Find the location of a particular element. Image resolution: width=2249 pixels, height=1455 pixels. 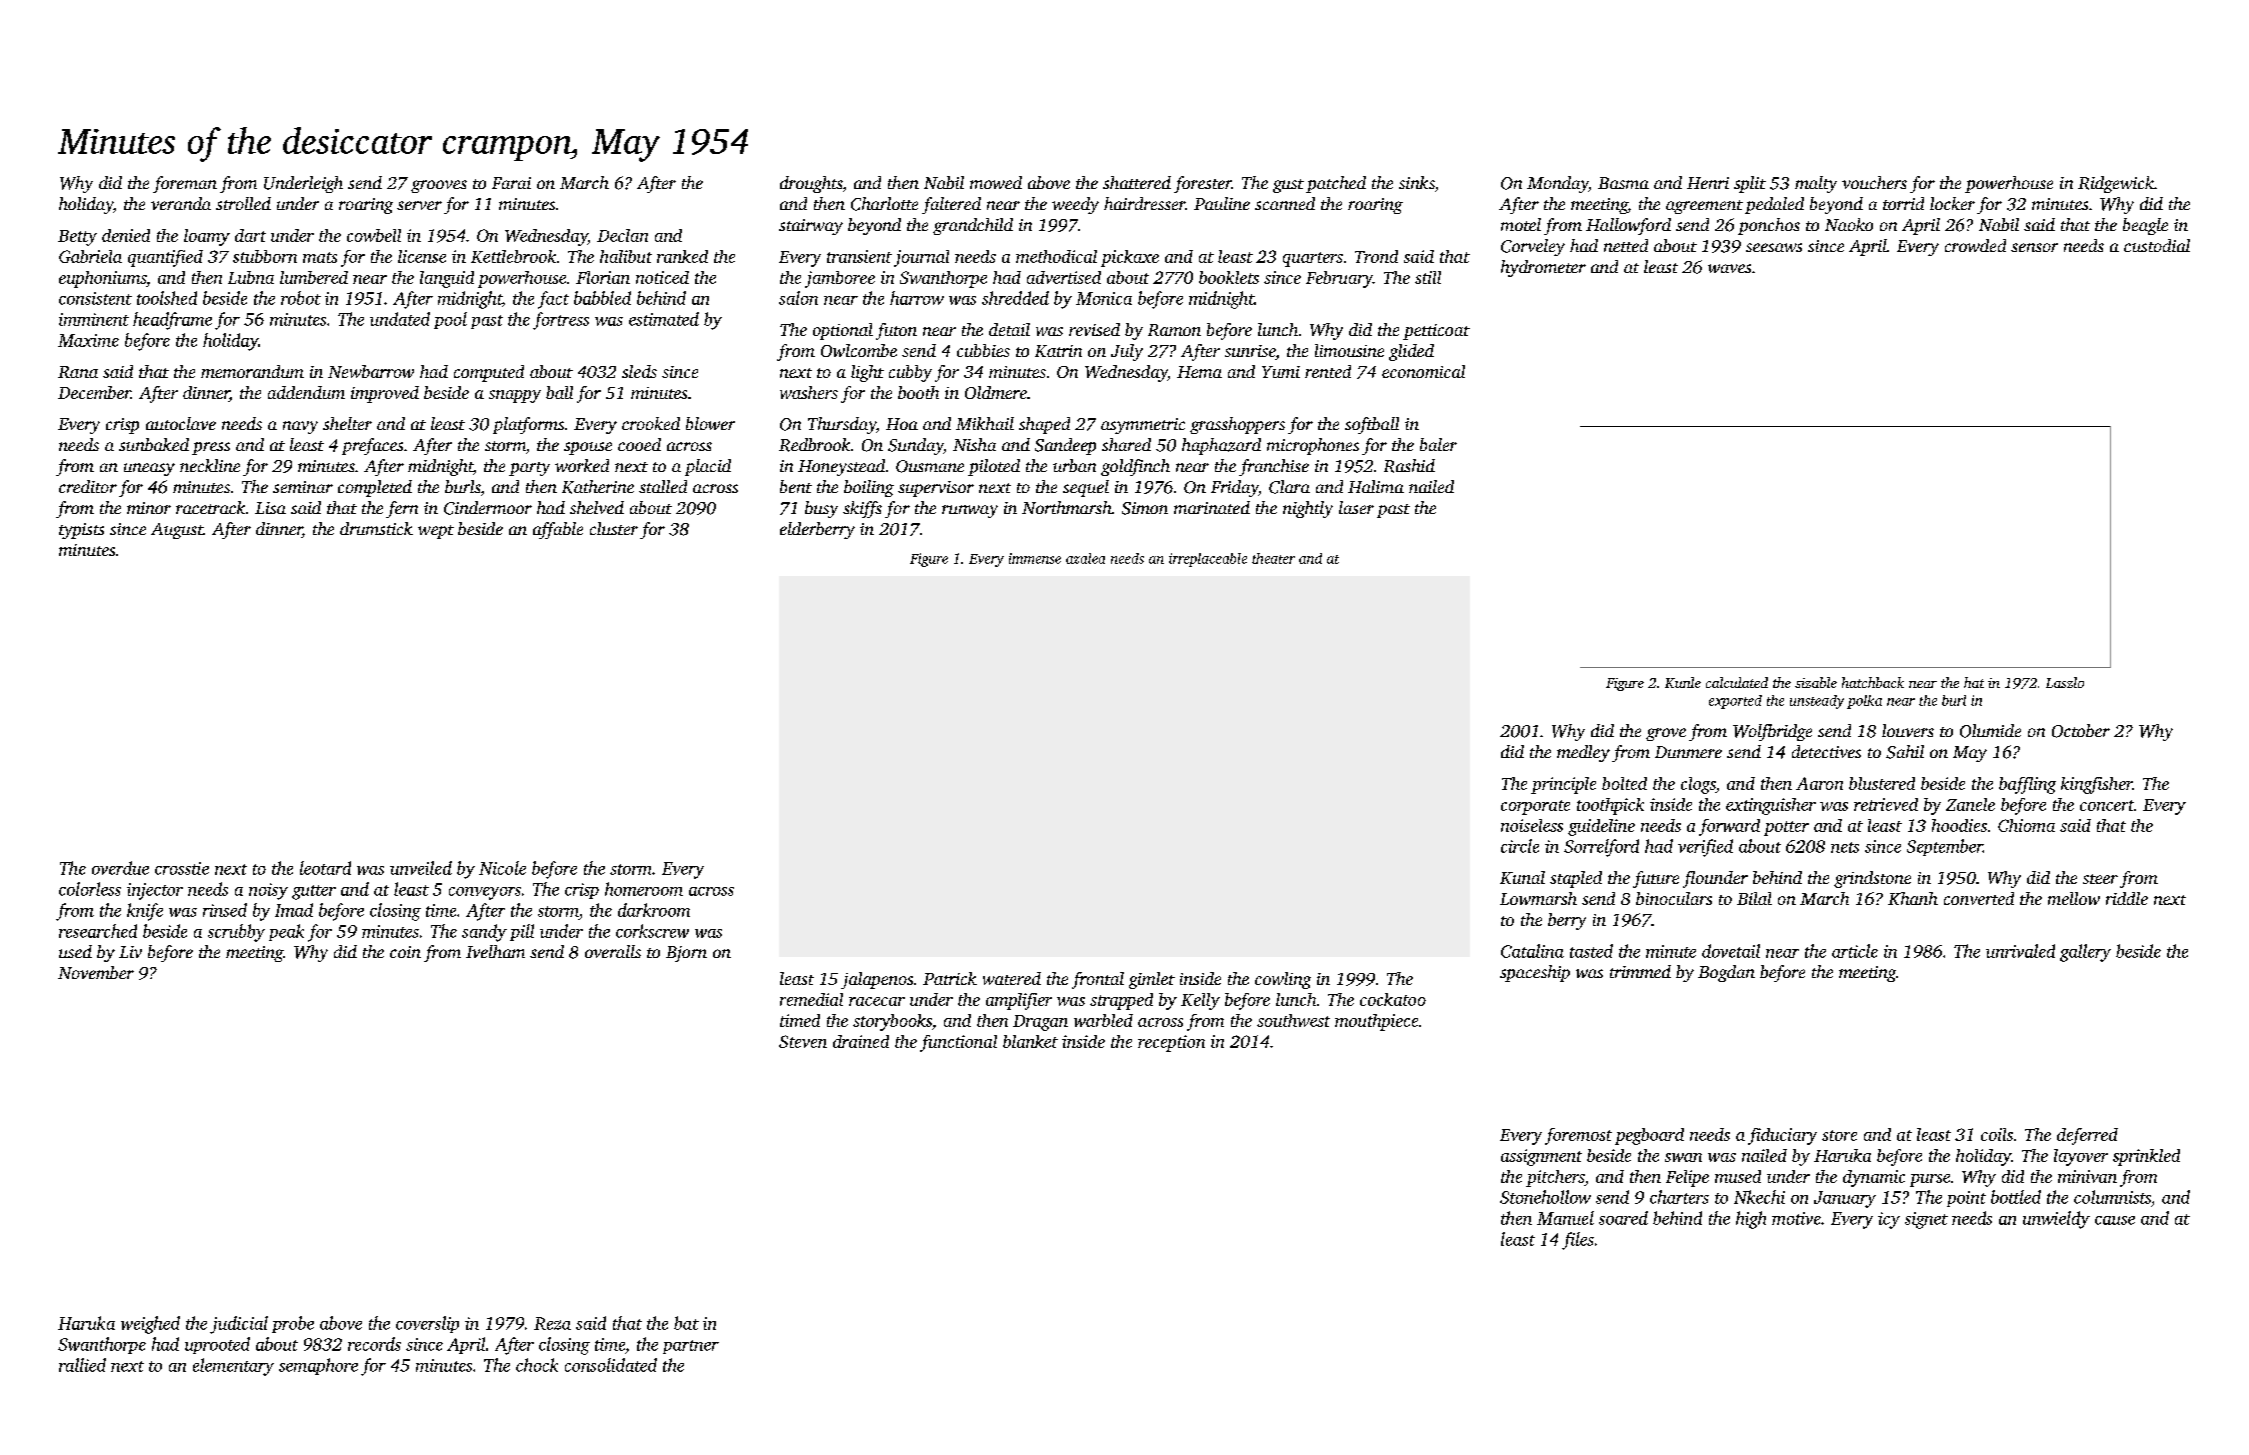

urban is located at coordinates (1074, 465).
